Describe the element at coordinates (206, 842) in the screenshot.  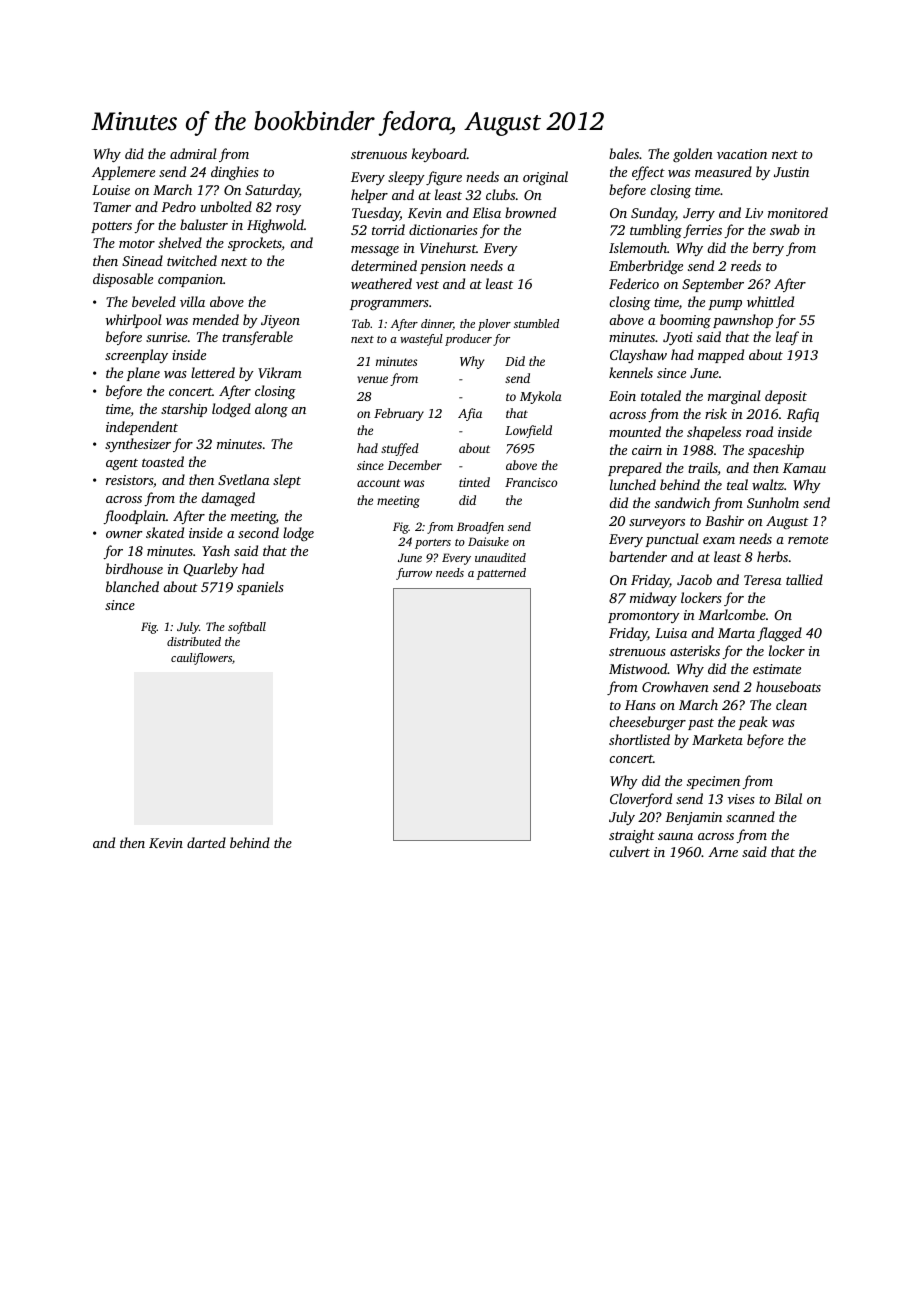
I see `darted` at that location.
